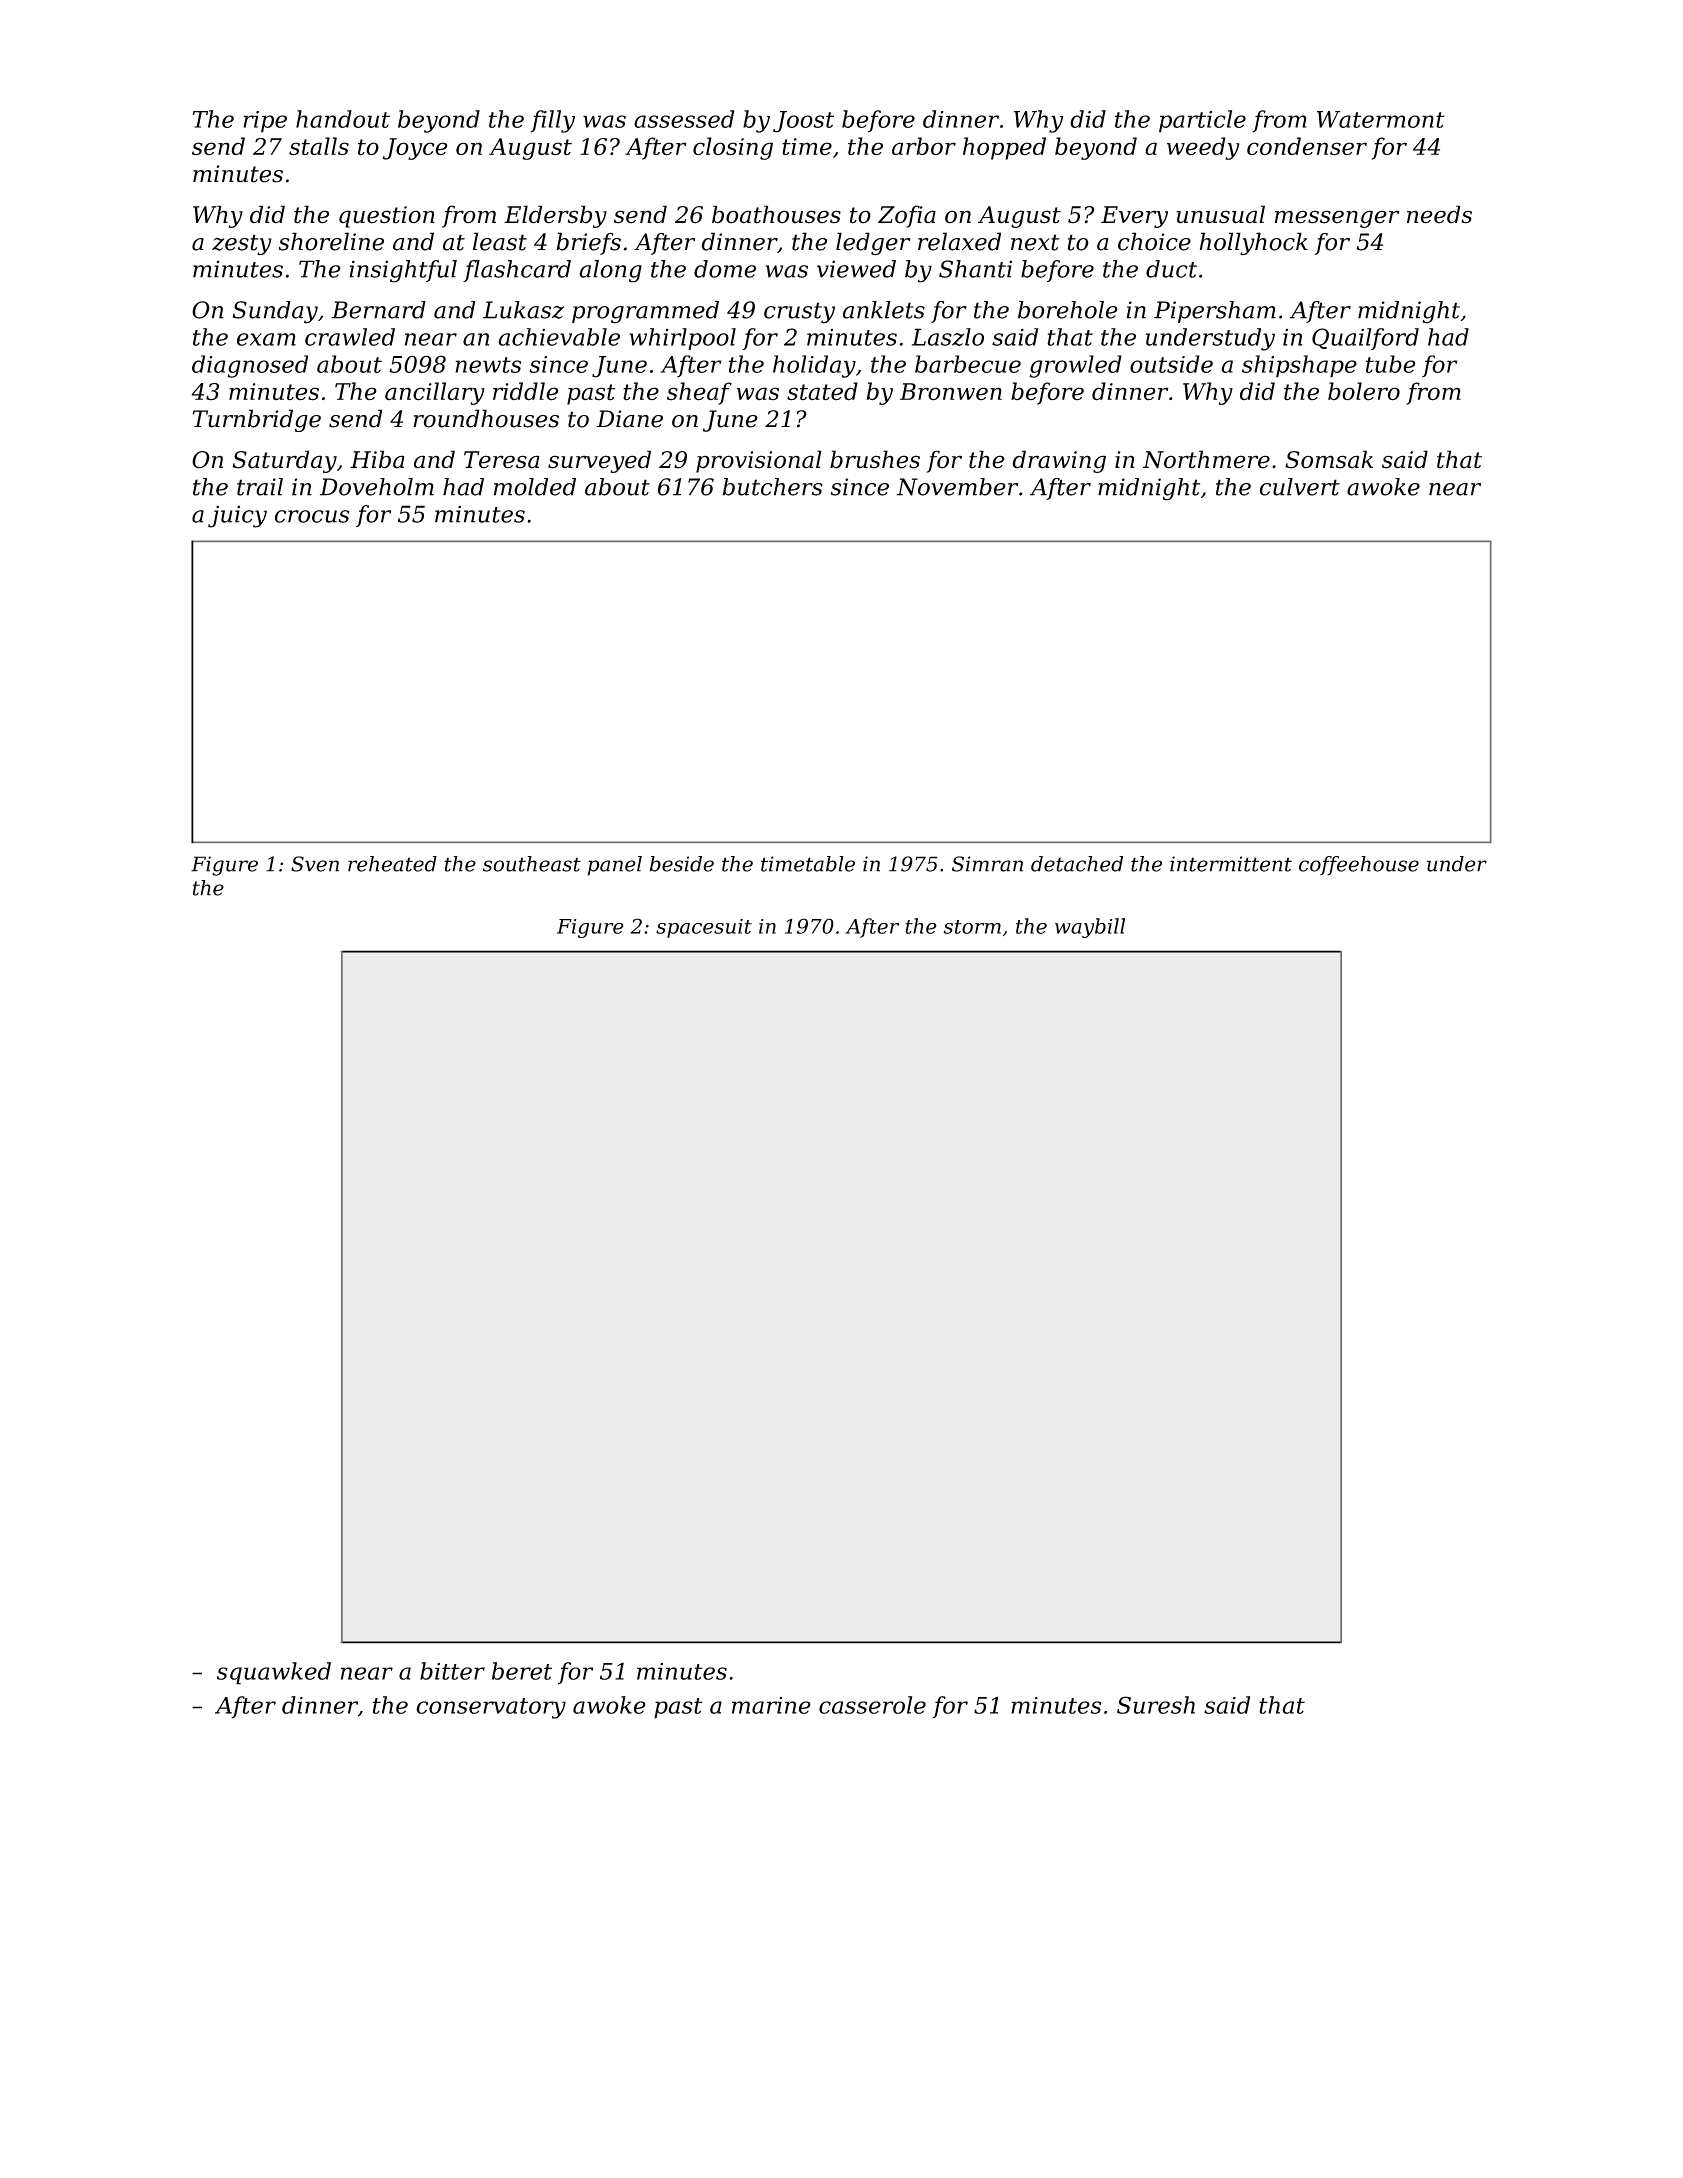  Describe the element at coordinates (274, 1673) in the screenshot. I see `squawked` at that location.
